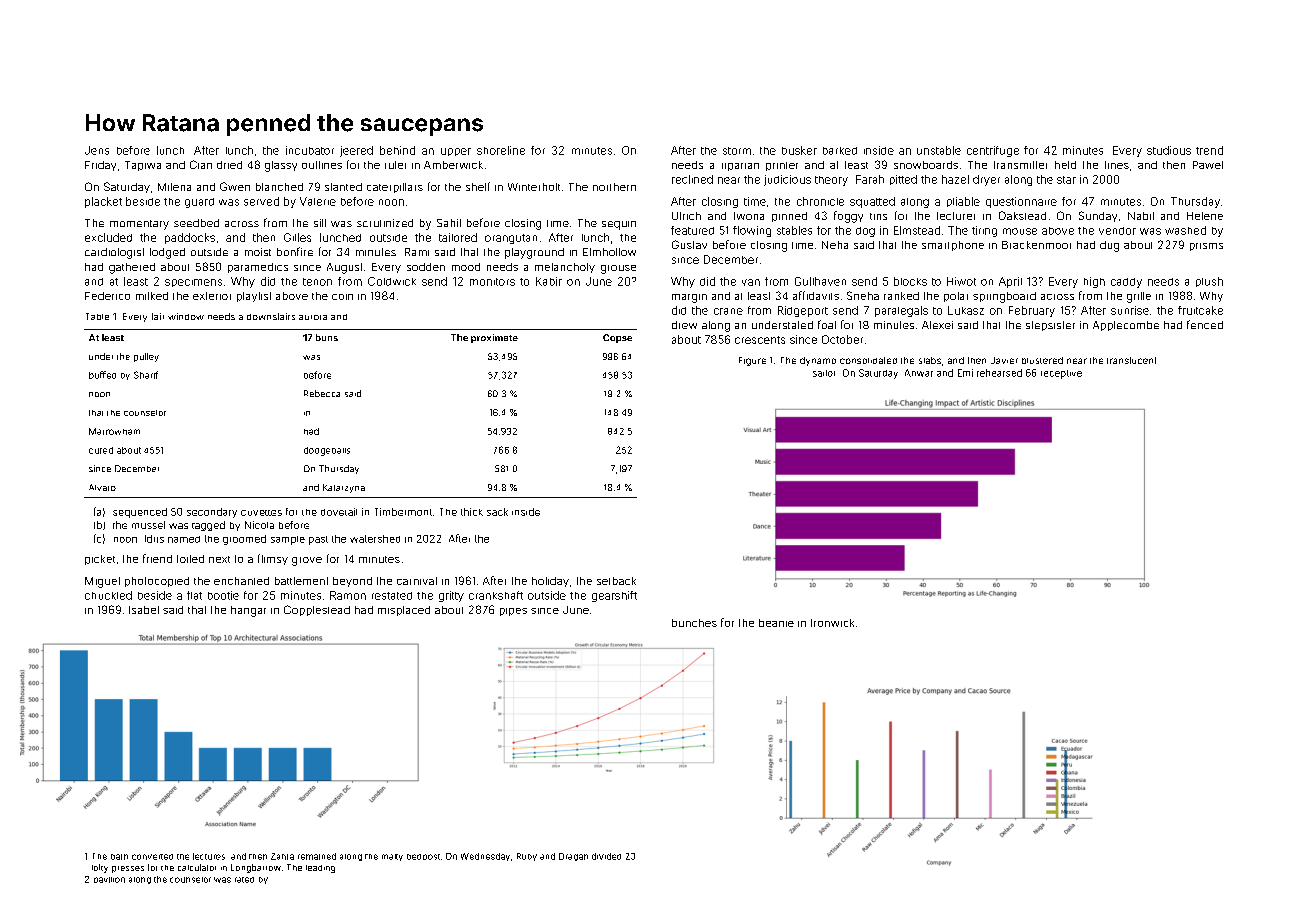  Describe the element at coordinates (327, 337) in the screenshot. I see `buns` at that location.
